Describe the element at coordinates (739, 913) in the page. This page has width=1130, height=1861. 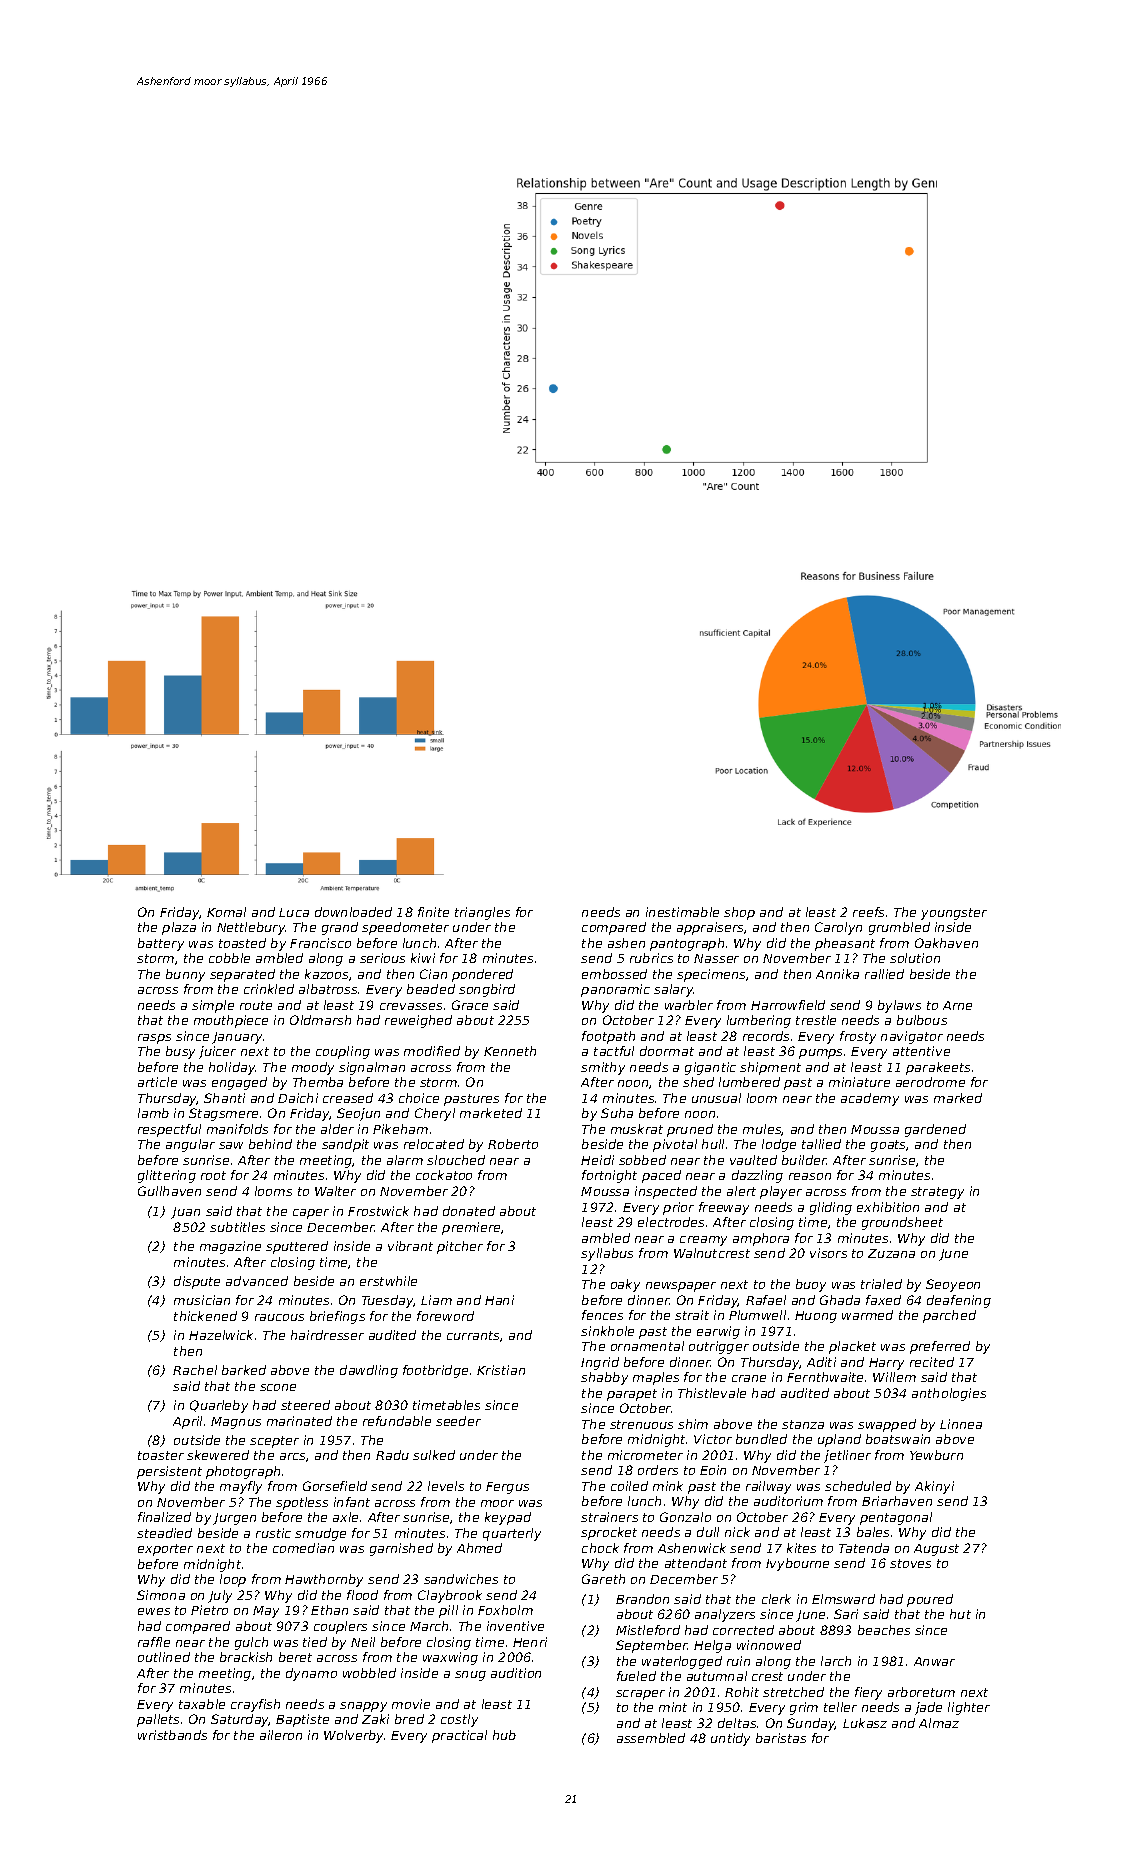
I see `shop` at that location.
